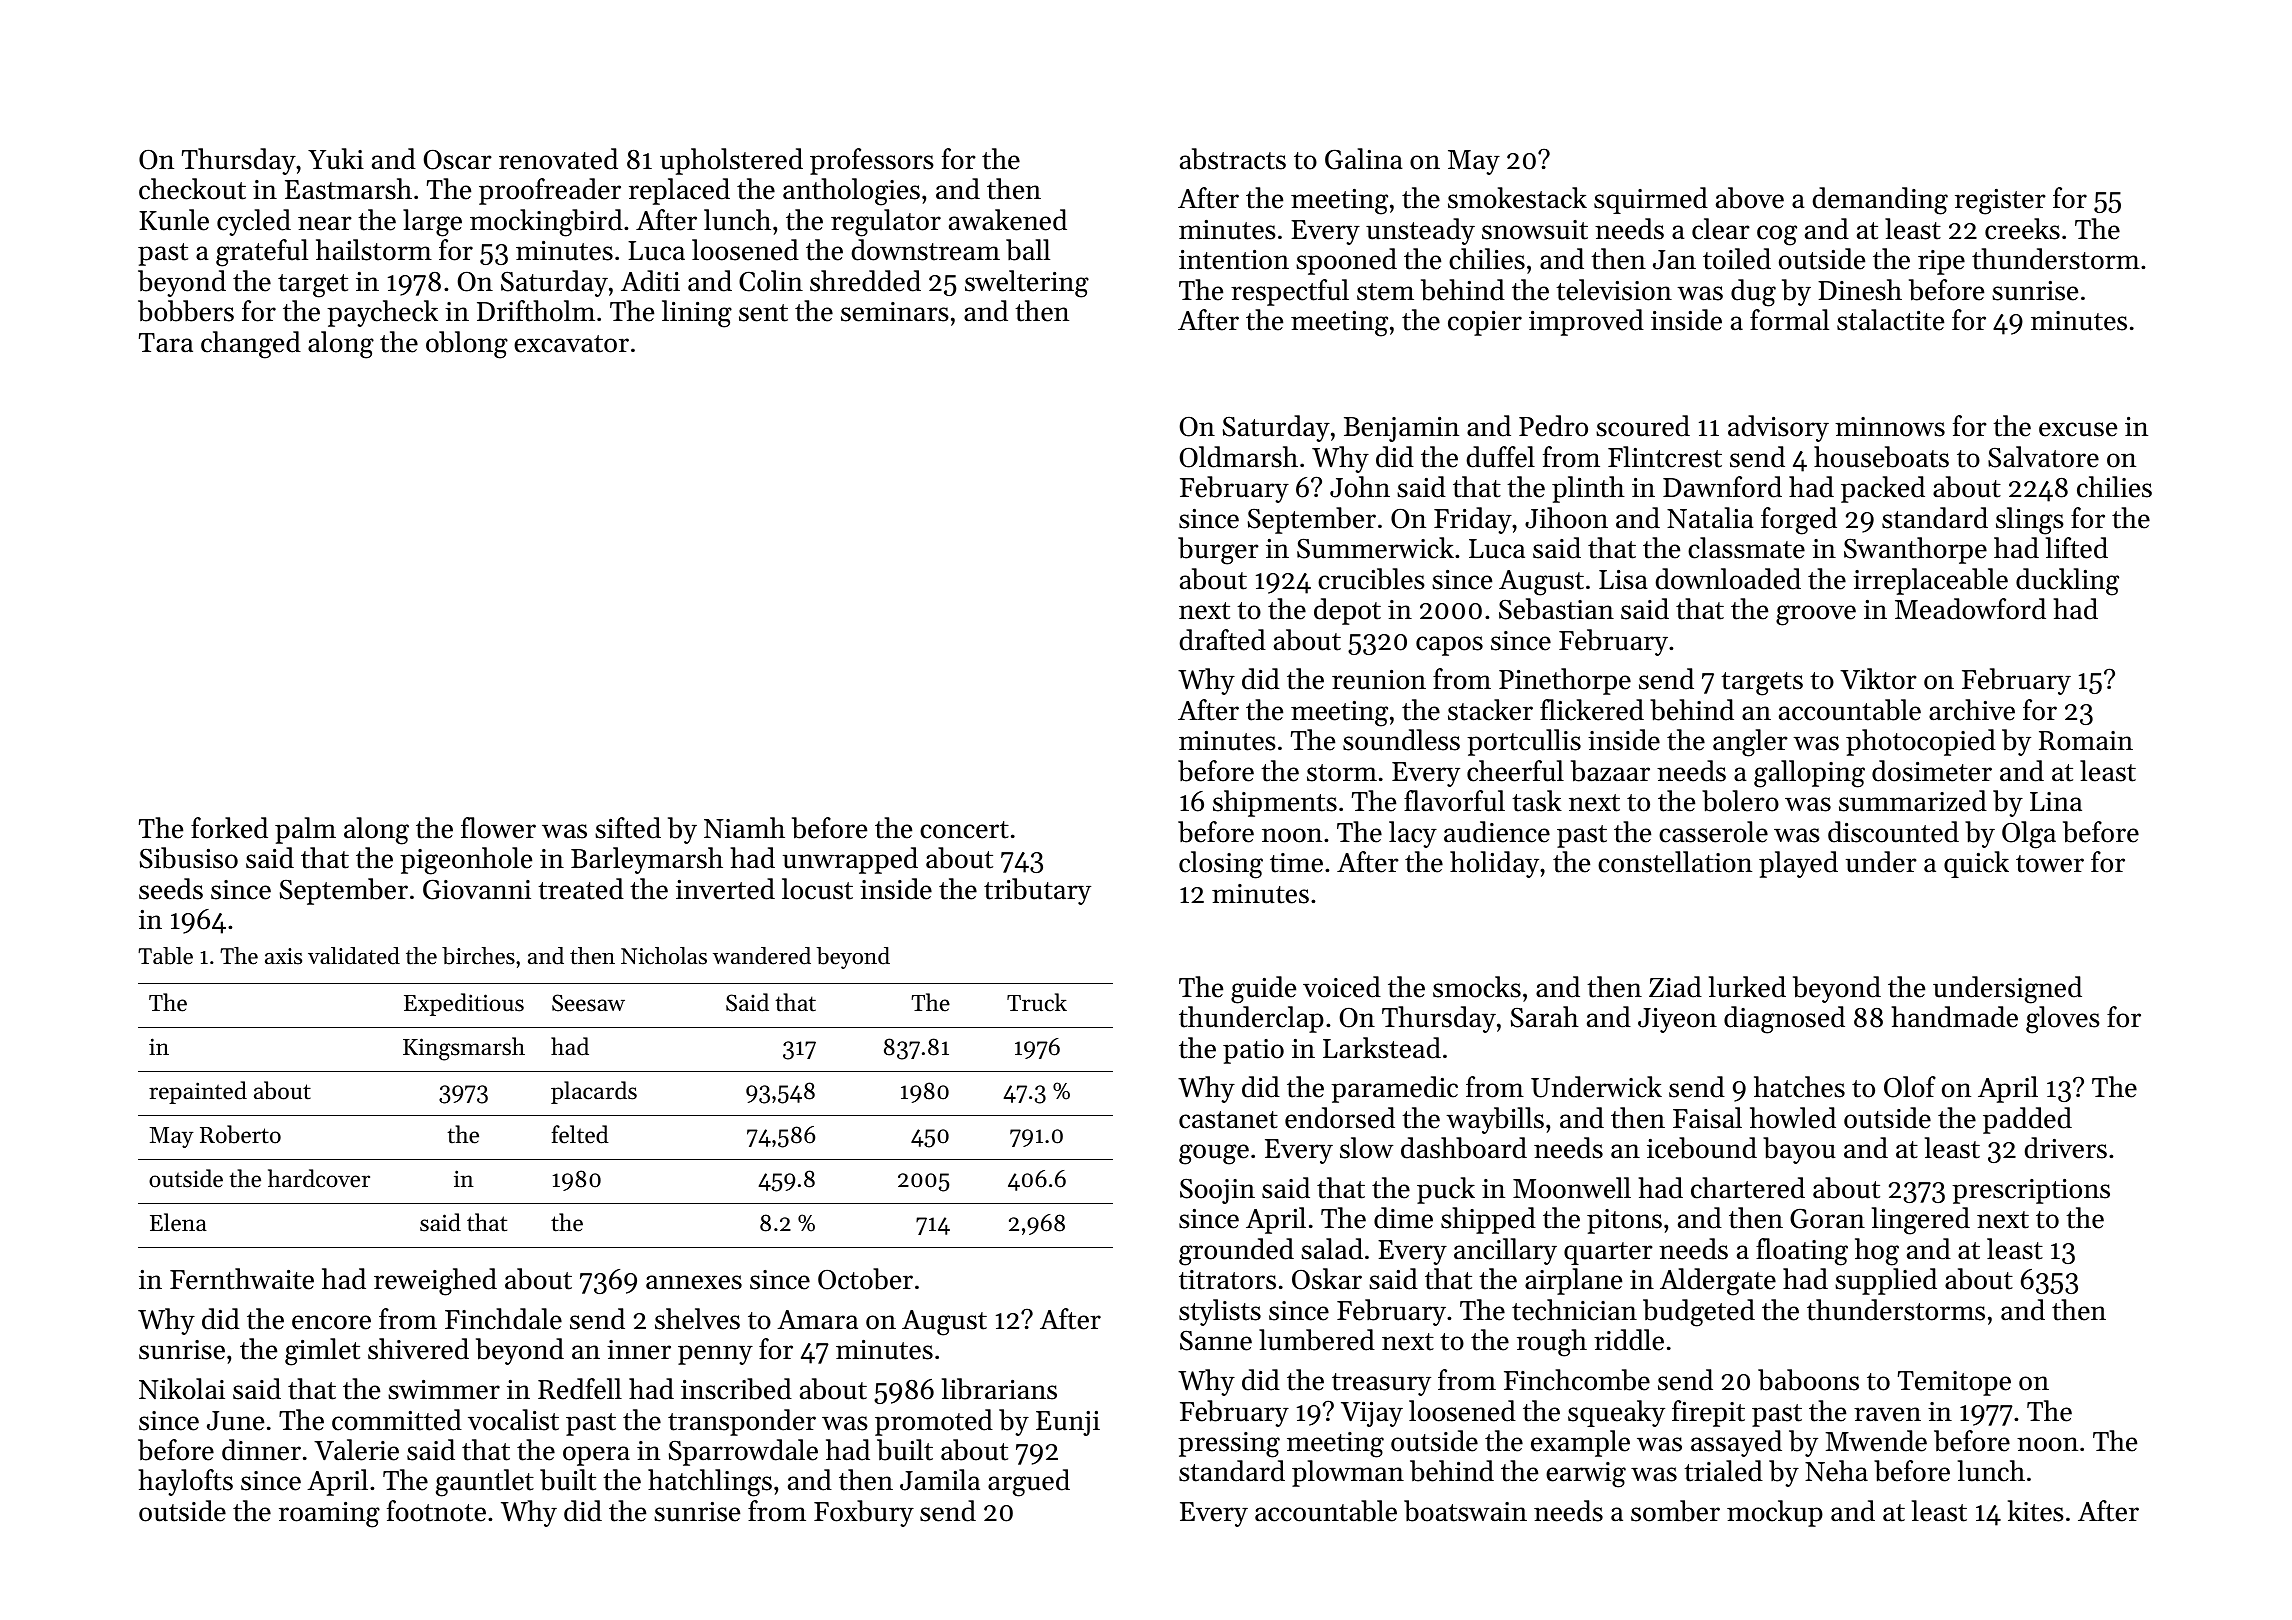 This screenshot has height=1620, width=2292. What do you see at coordinates (2077, 548) in the screenshot?
I see `lifted` at bounding box center [2077, 548].
